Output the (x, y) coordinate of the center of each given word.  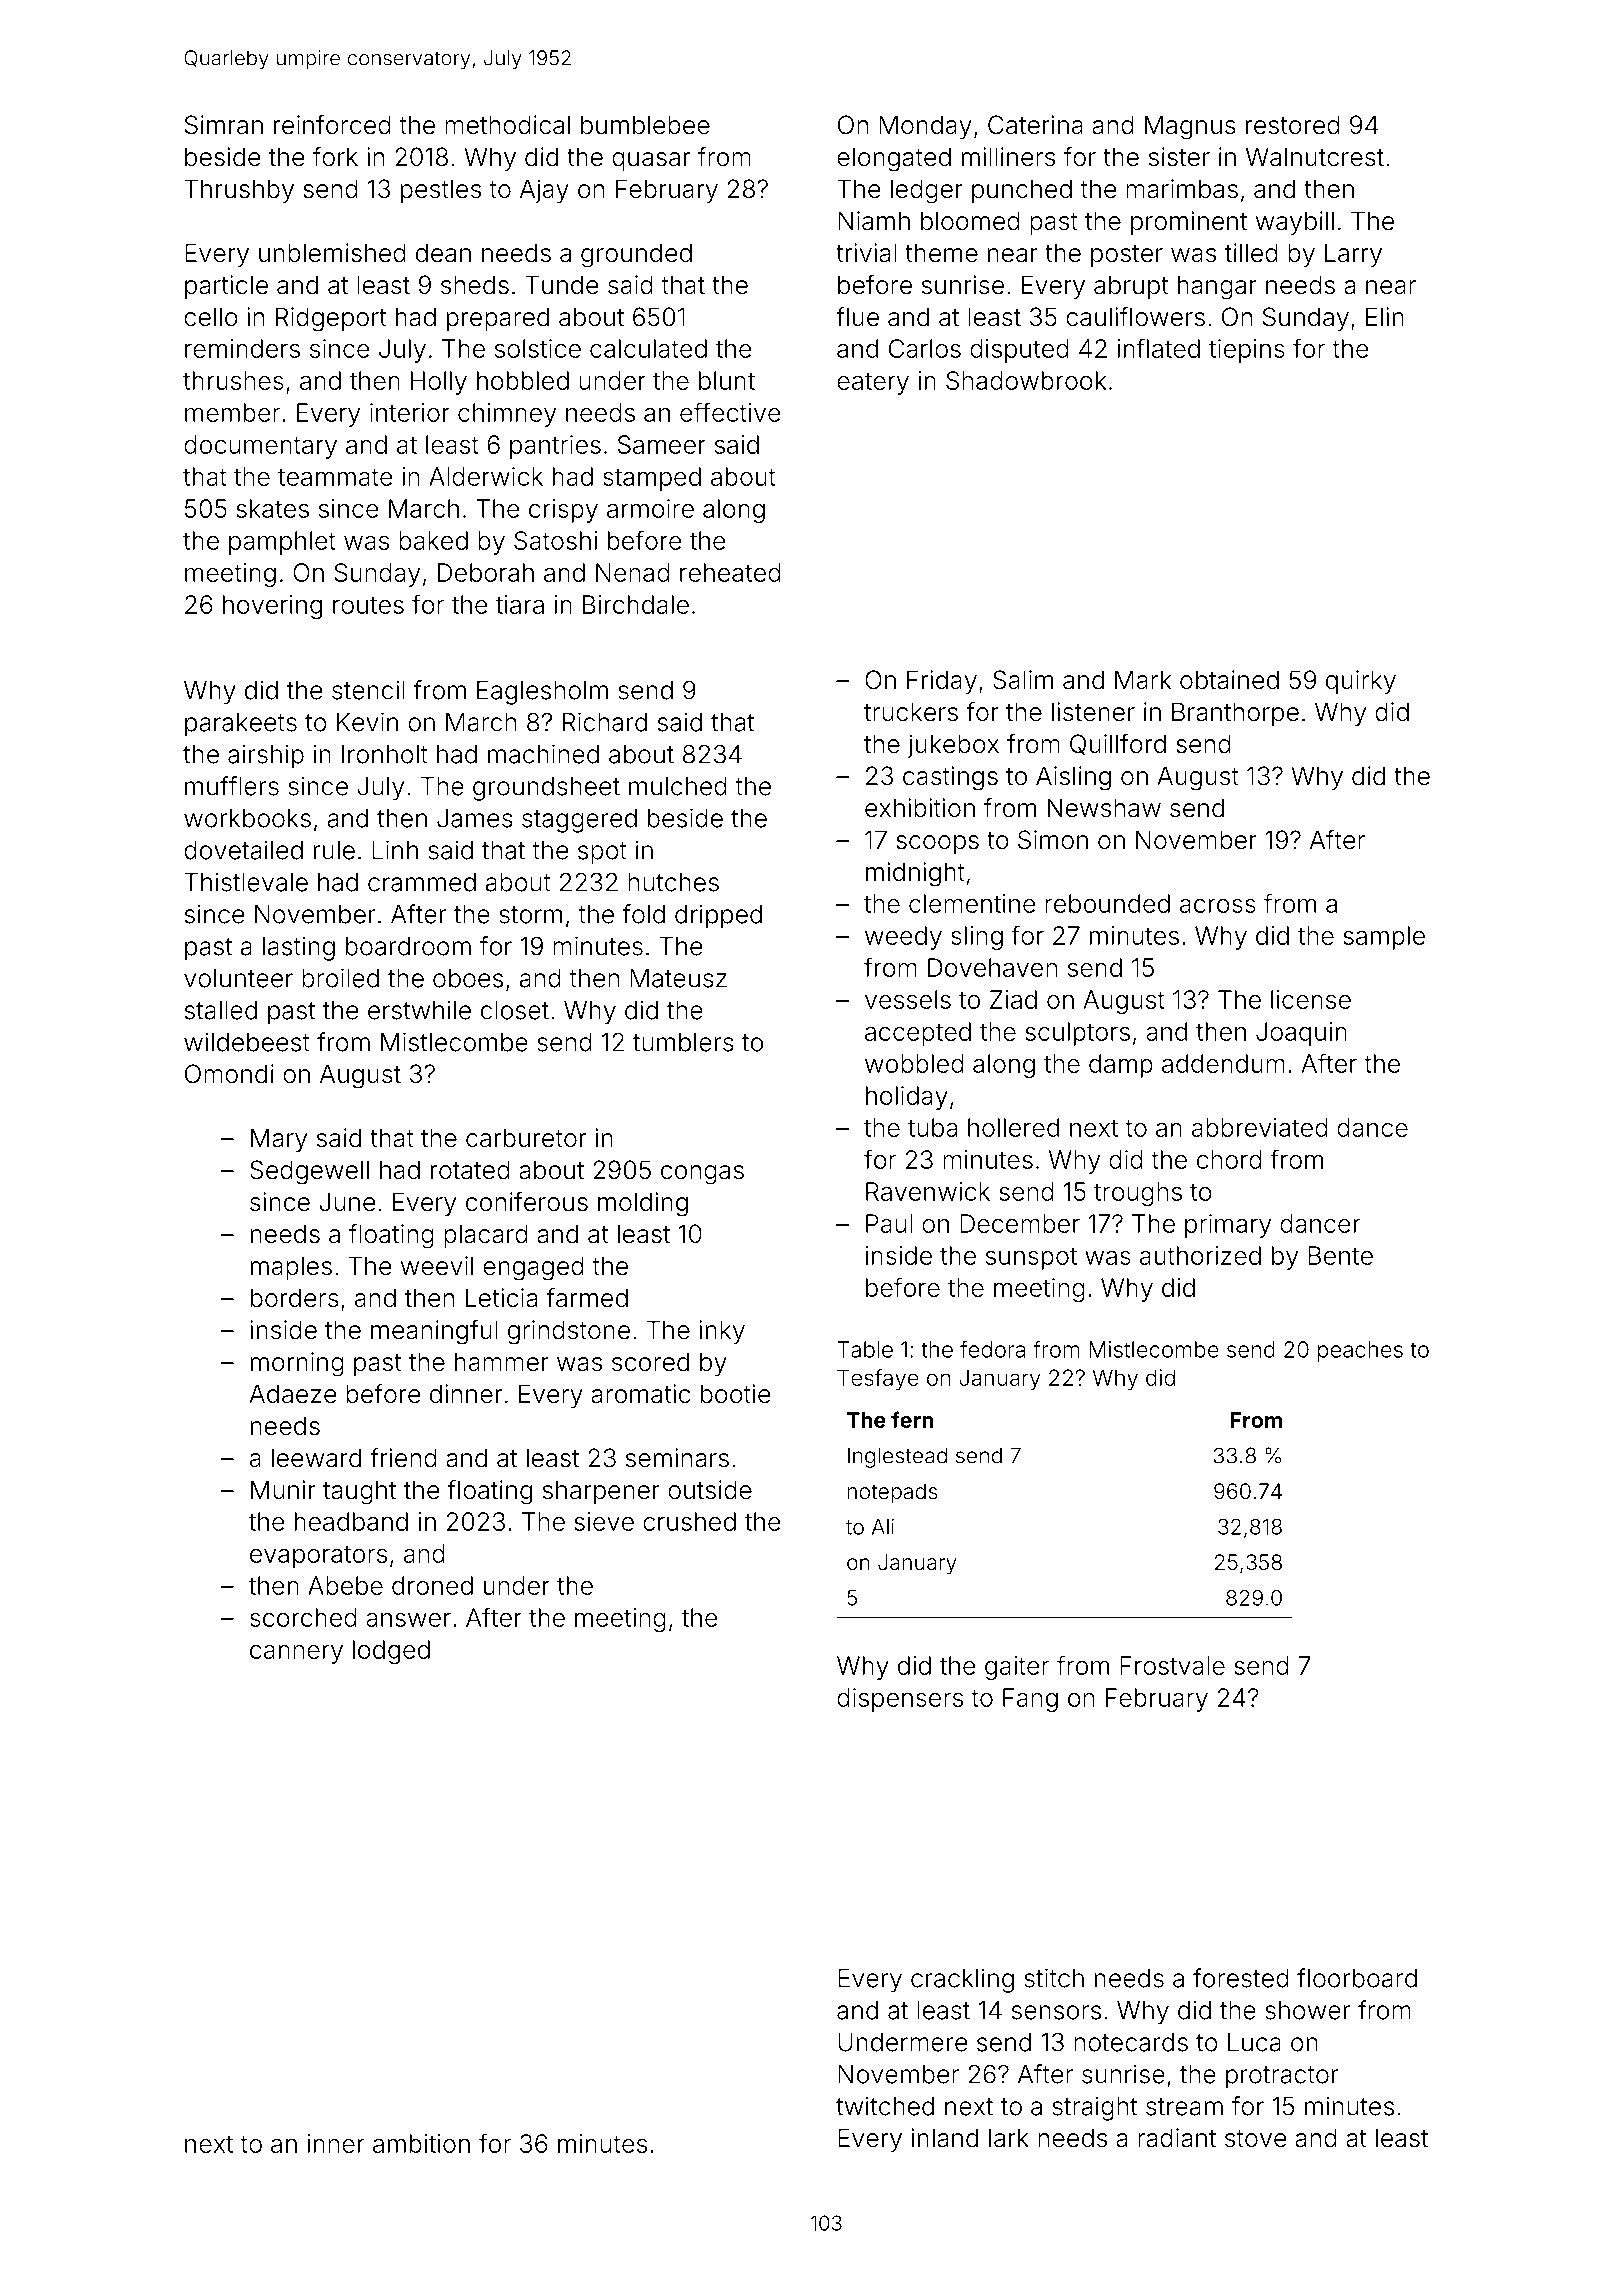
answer (408, 1620)
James (475, 818)
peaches (1360, 1351)
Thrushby (239, 191)
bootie (736, 1394)
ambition (421, 2143)
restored (1293, 125)
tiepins (1247, 351)
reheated (730, 572)
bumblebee (645, 125)
